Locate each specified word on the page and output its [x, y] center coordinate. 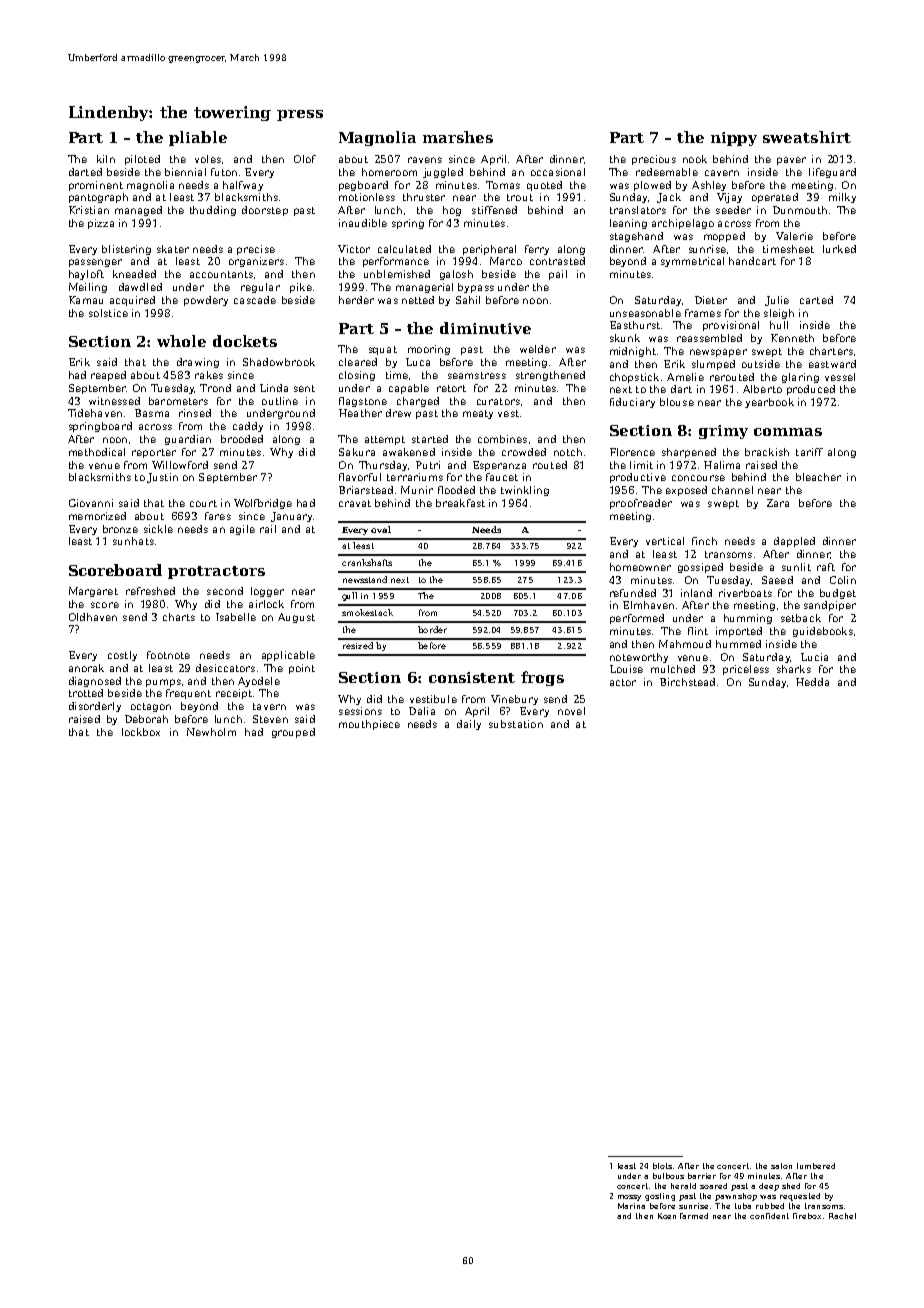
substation [516, 724]
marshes [458, 137]
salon [781, 1166]
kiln [106, 159]
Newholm [211, 732]
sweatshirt [807, 137]
